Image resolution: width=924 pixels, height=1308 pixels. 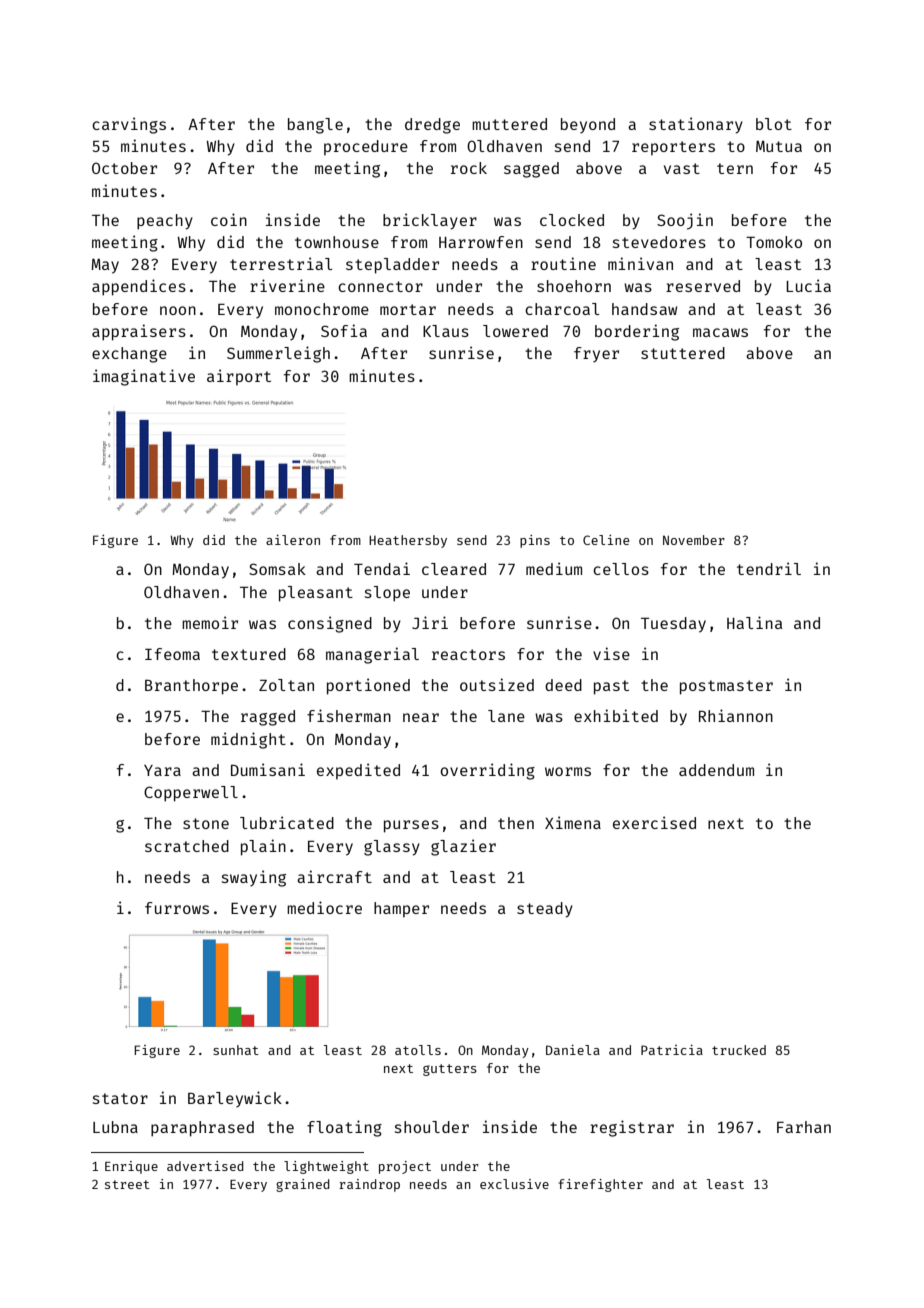 I want to click on bangle, so click(x=315, y=126).
